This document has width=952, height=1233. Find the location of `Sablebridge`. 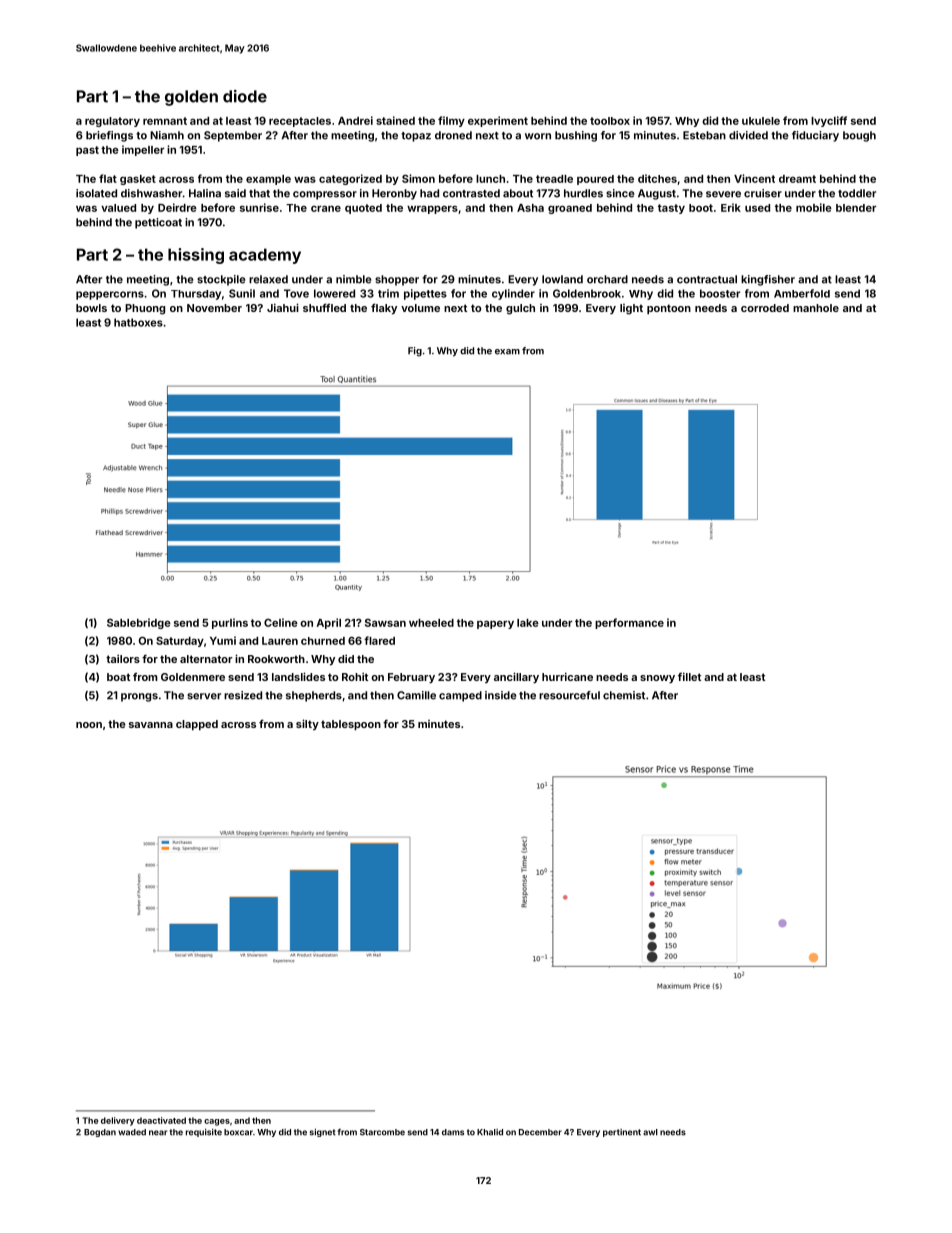

Sablebridge is located at coordinates (139, 623).
